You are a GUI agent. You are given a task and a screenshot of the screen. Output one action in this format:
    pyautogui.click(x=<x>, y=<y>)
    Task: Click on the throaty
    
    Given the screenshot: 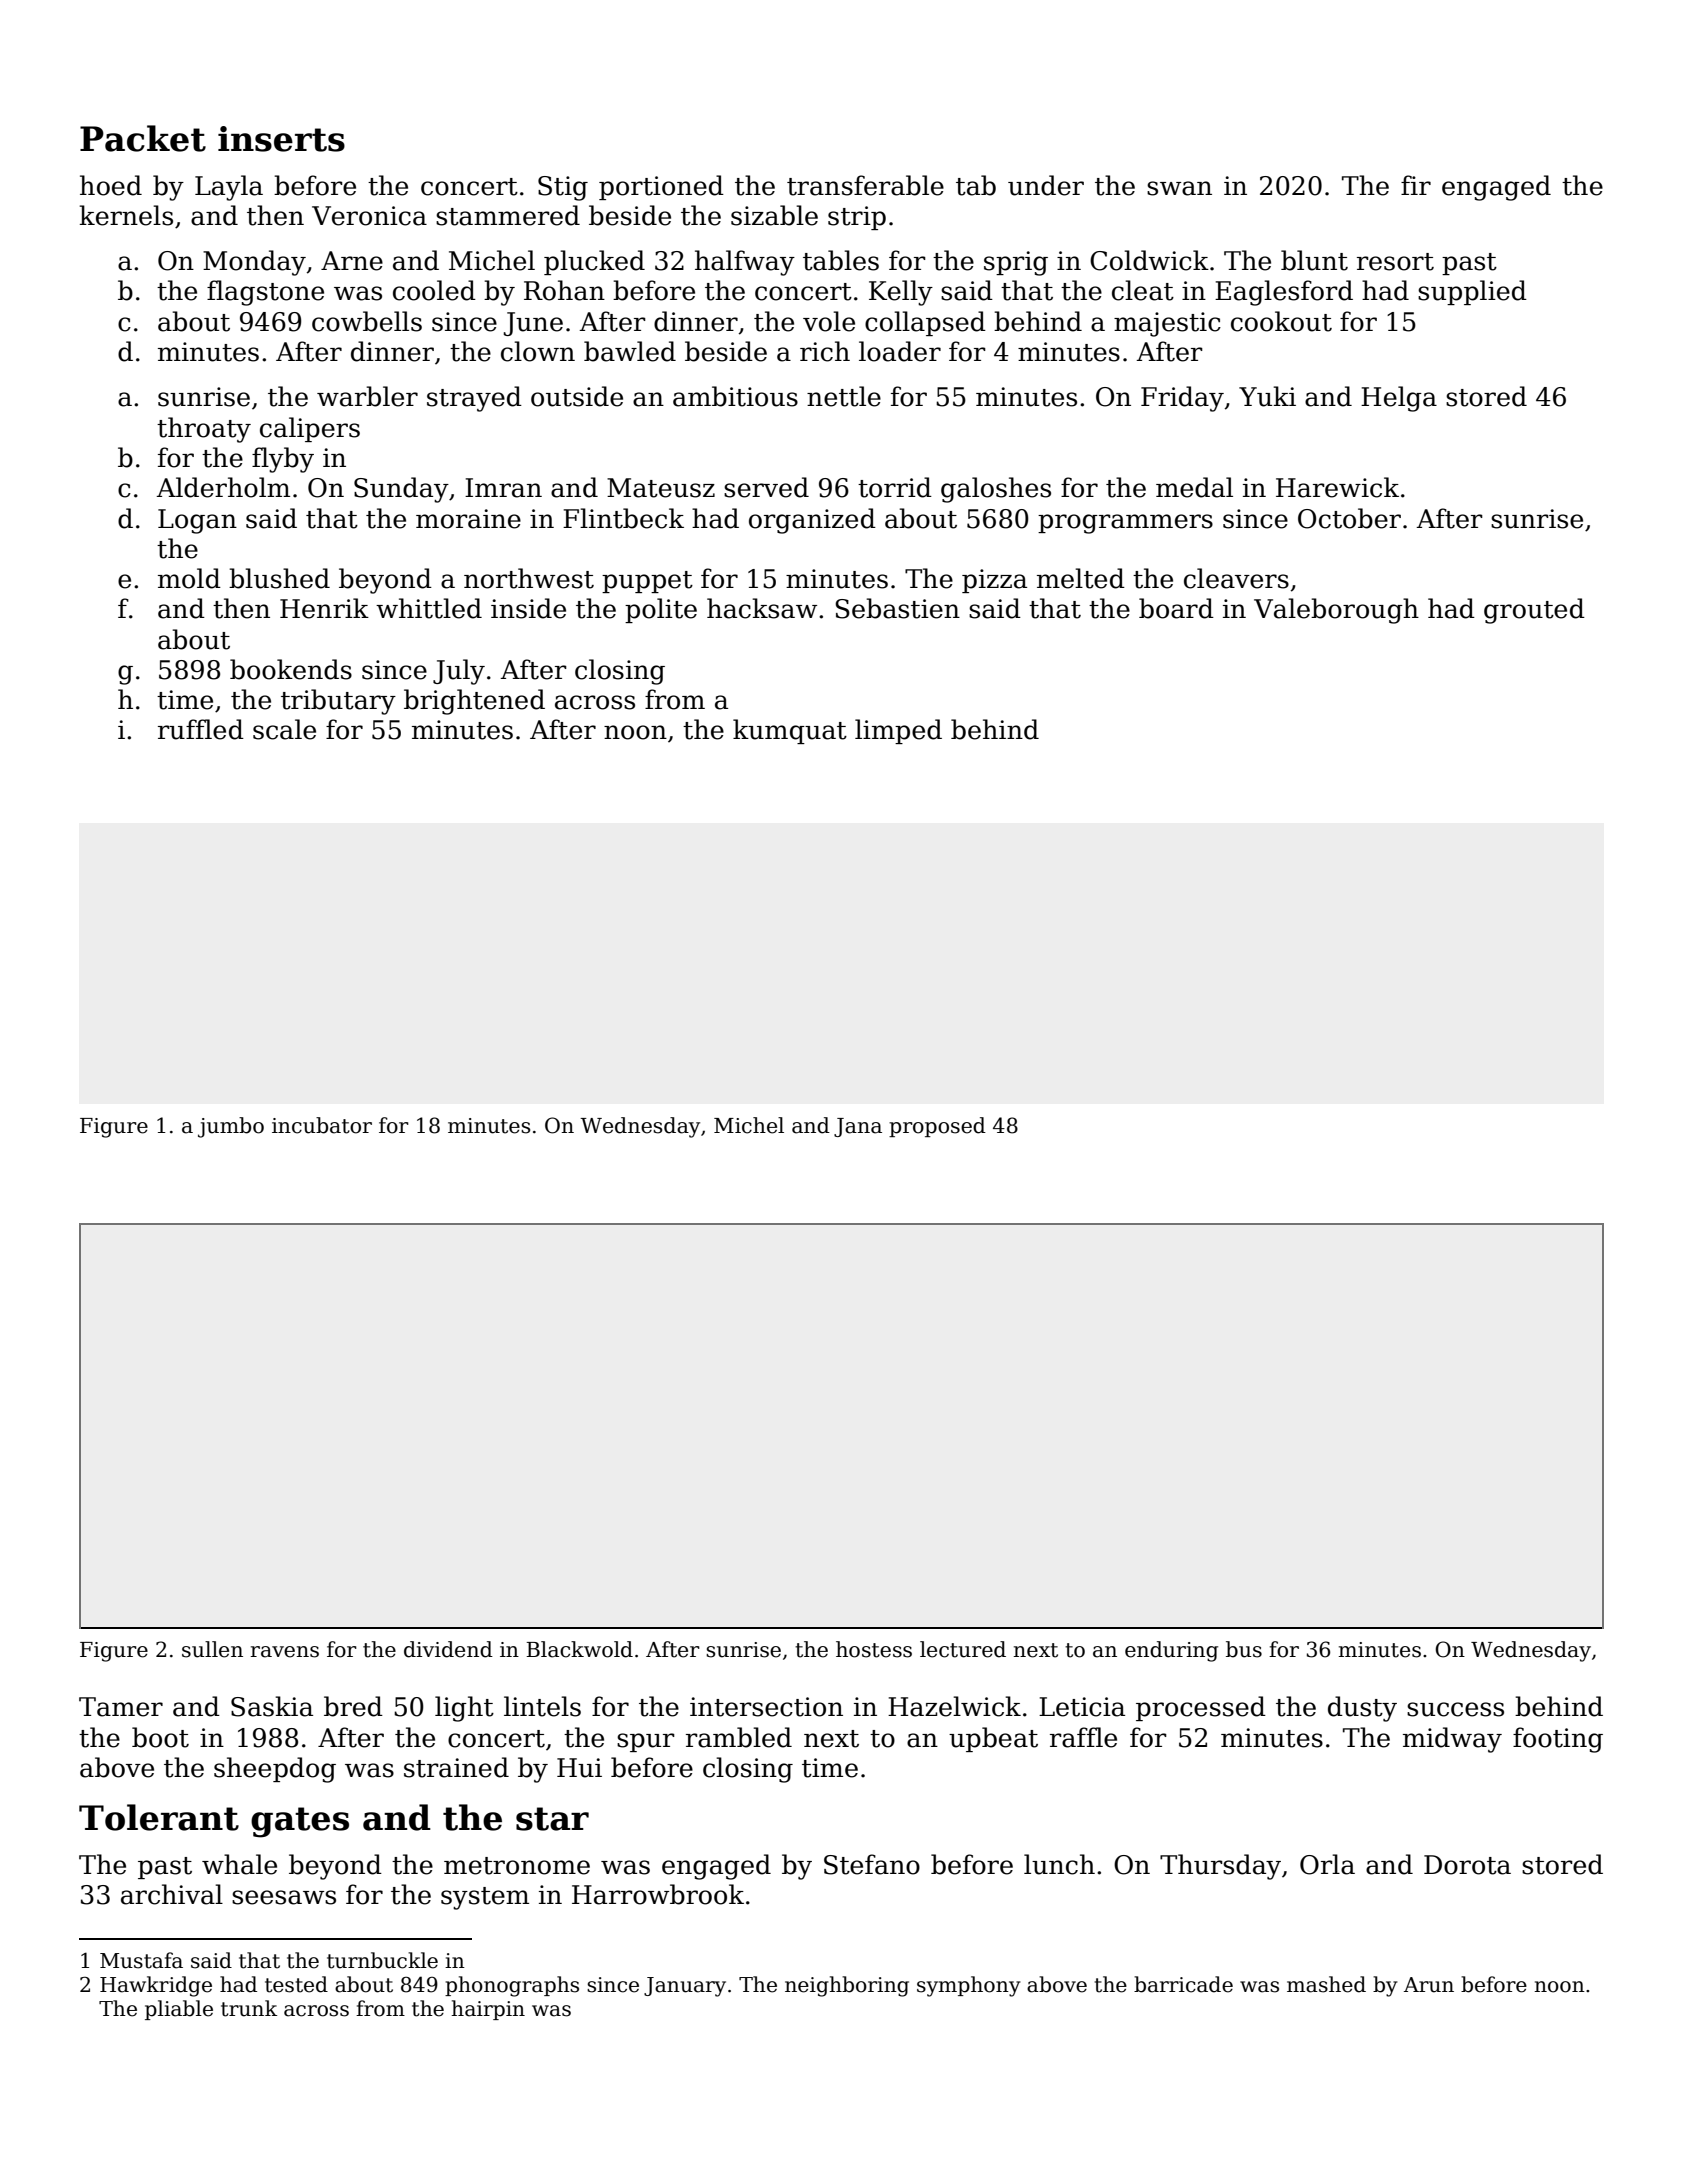 What is the action you would take?
    pyautogui.click(x=204, y=430)
